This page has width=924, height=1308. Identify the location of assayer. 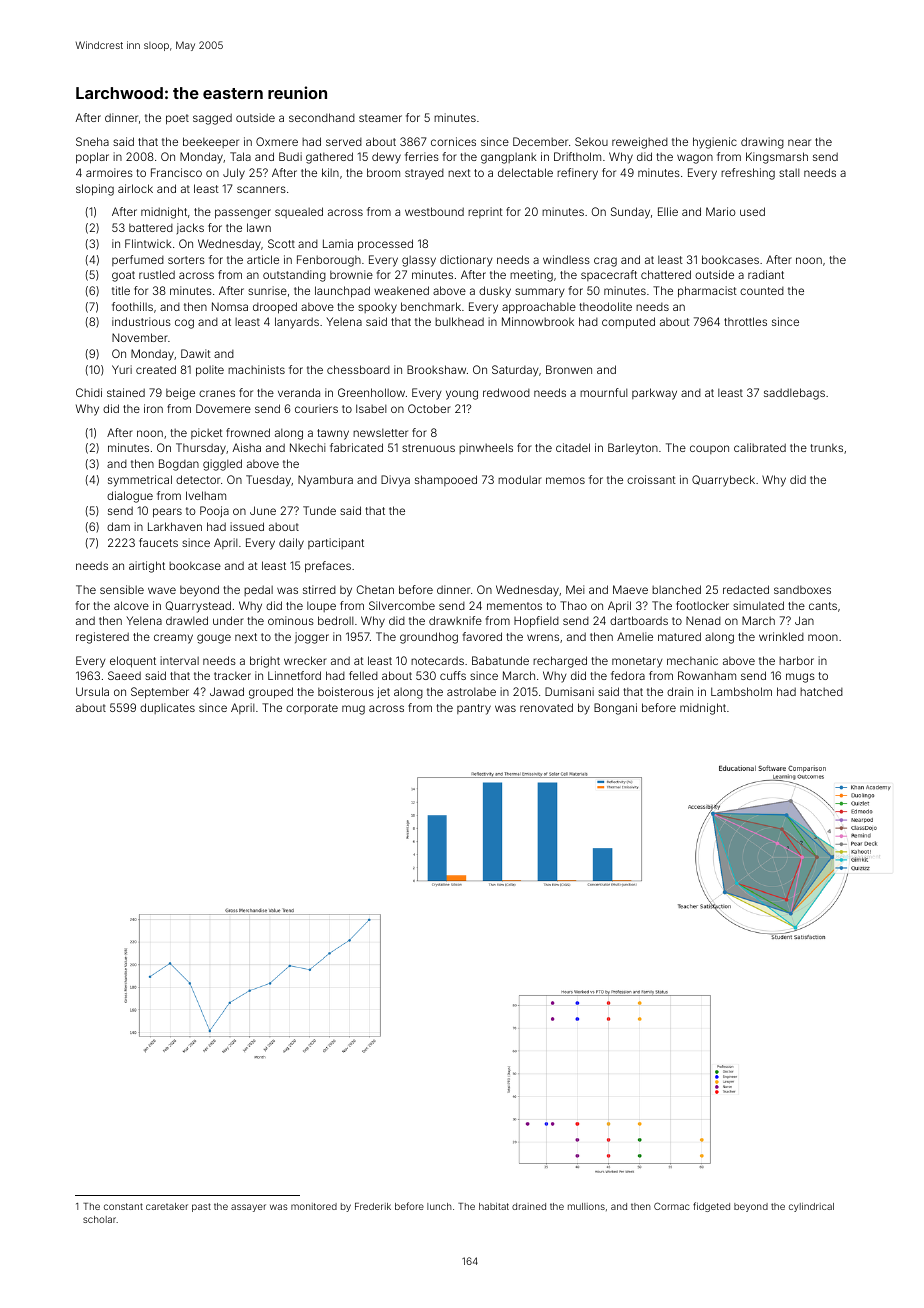
(248, 1208).
